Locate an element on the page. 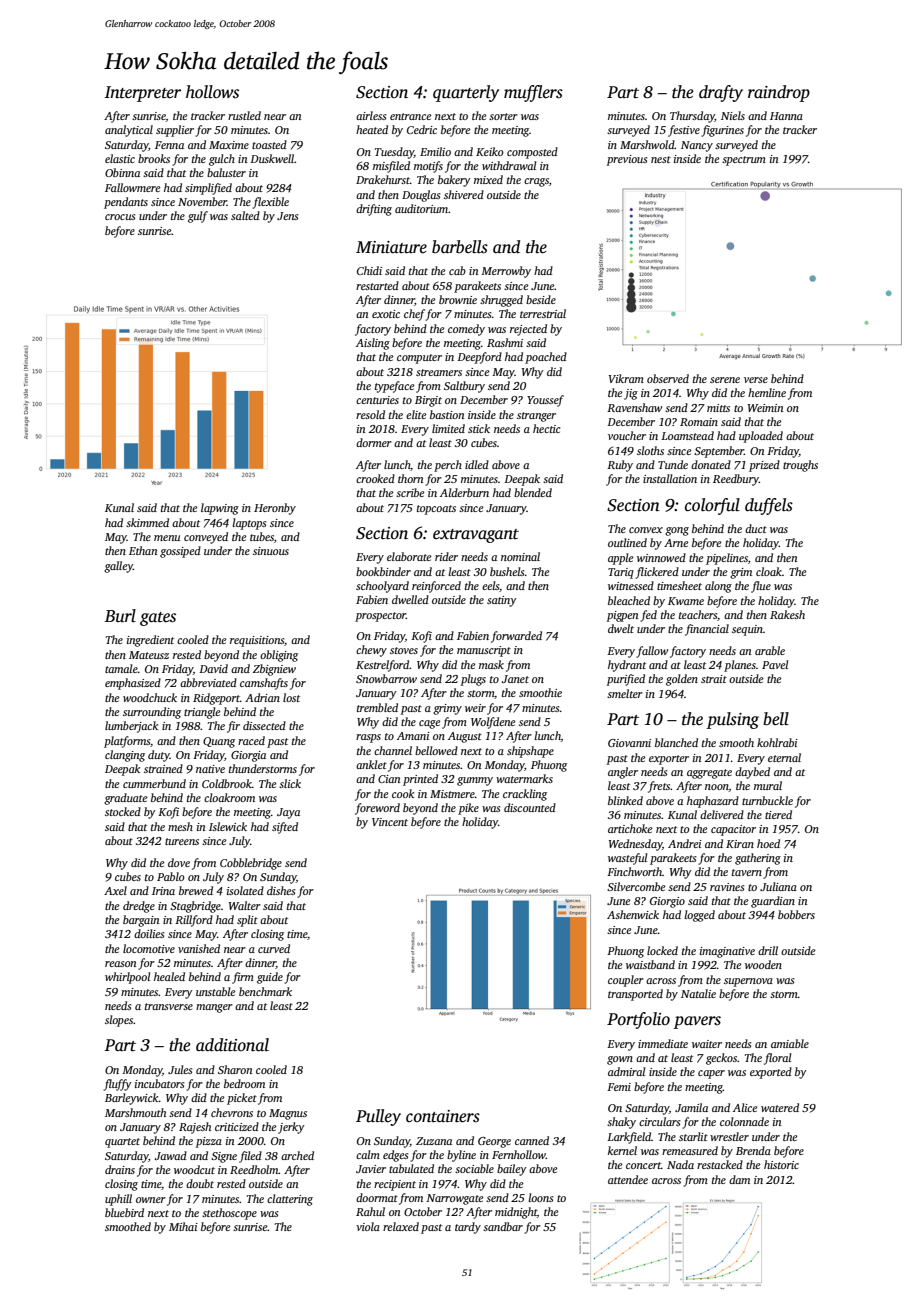 Image resolution: width=924 pixels, height=1308 pixels. Cedric is located at coordinates (422, 129).
